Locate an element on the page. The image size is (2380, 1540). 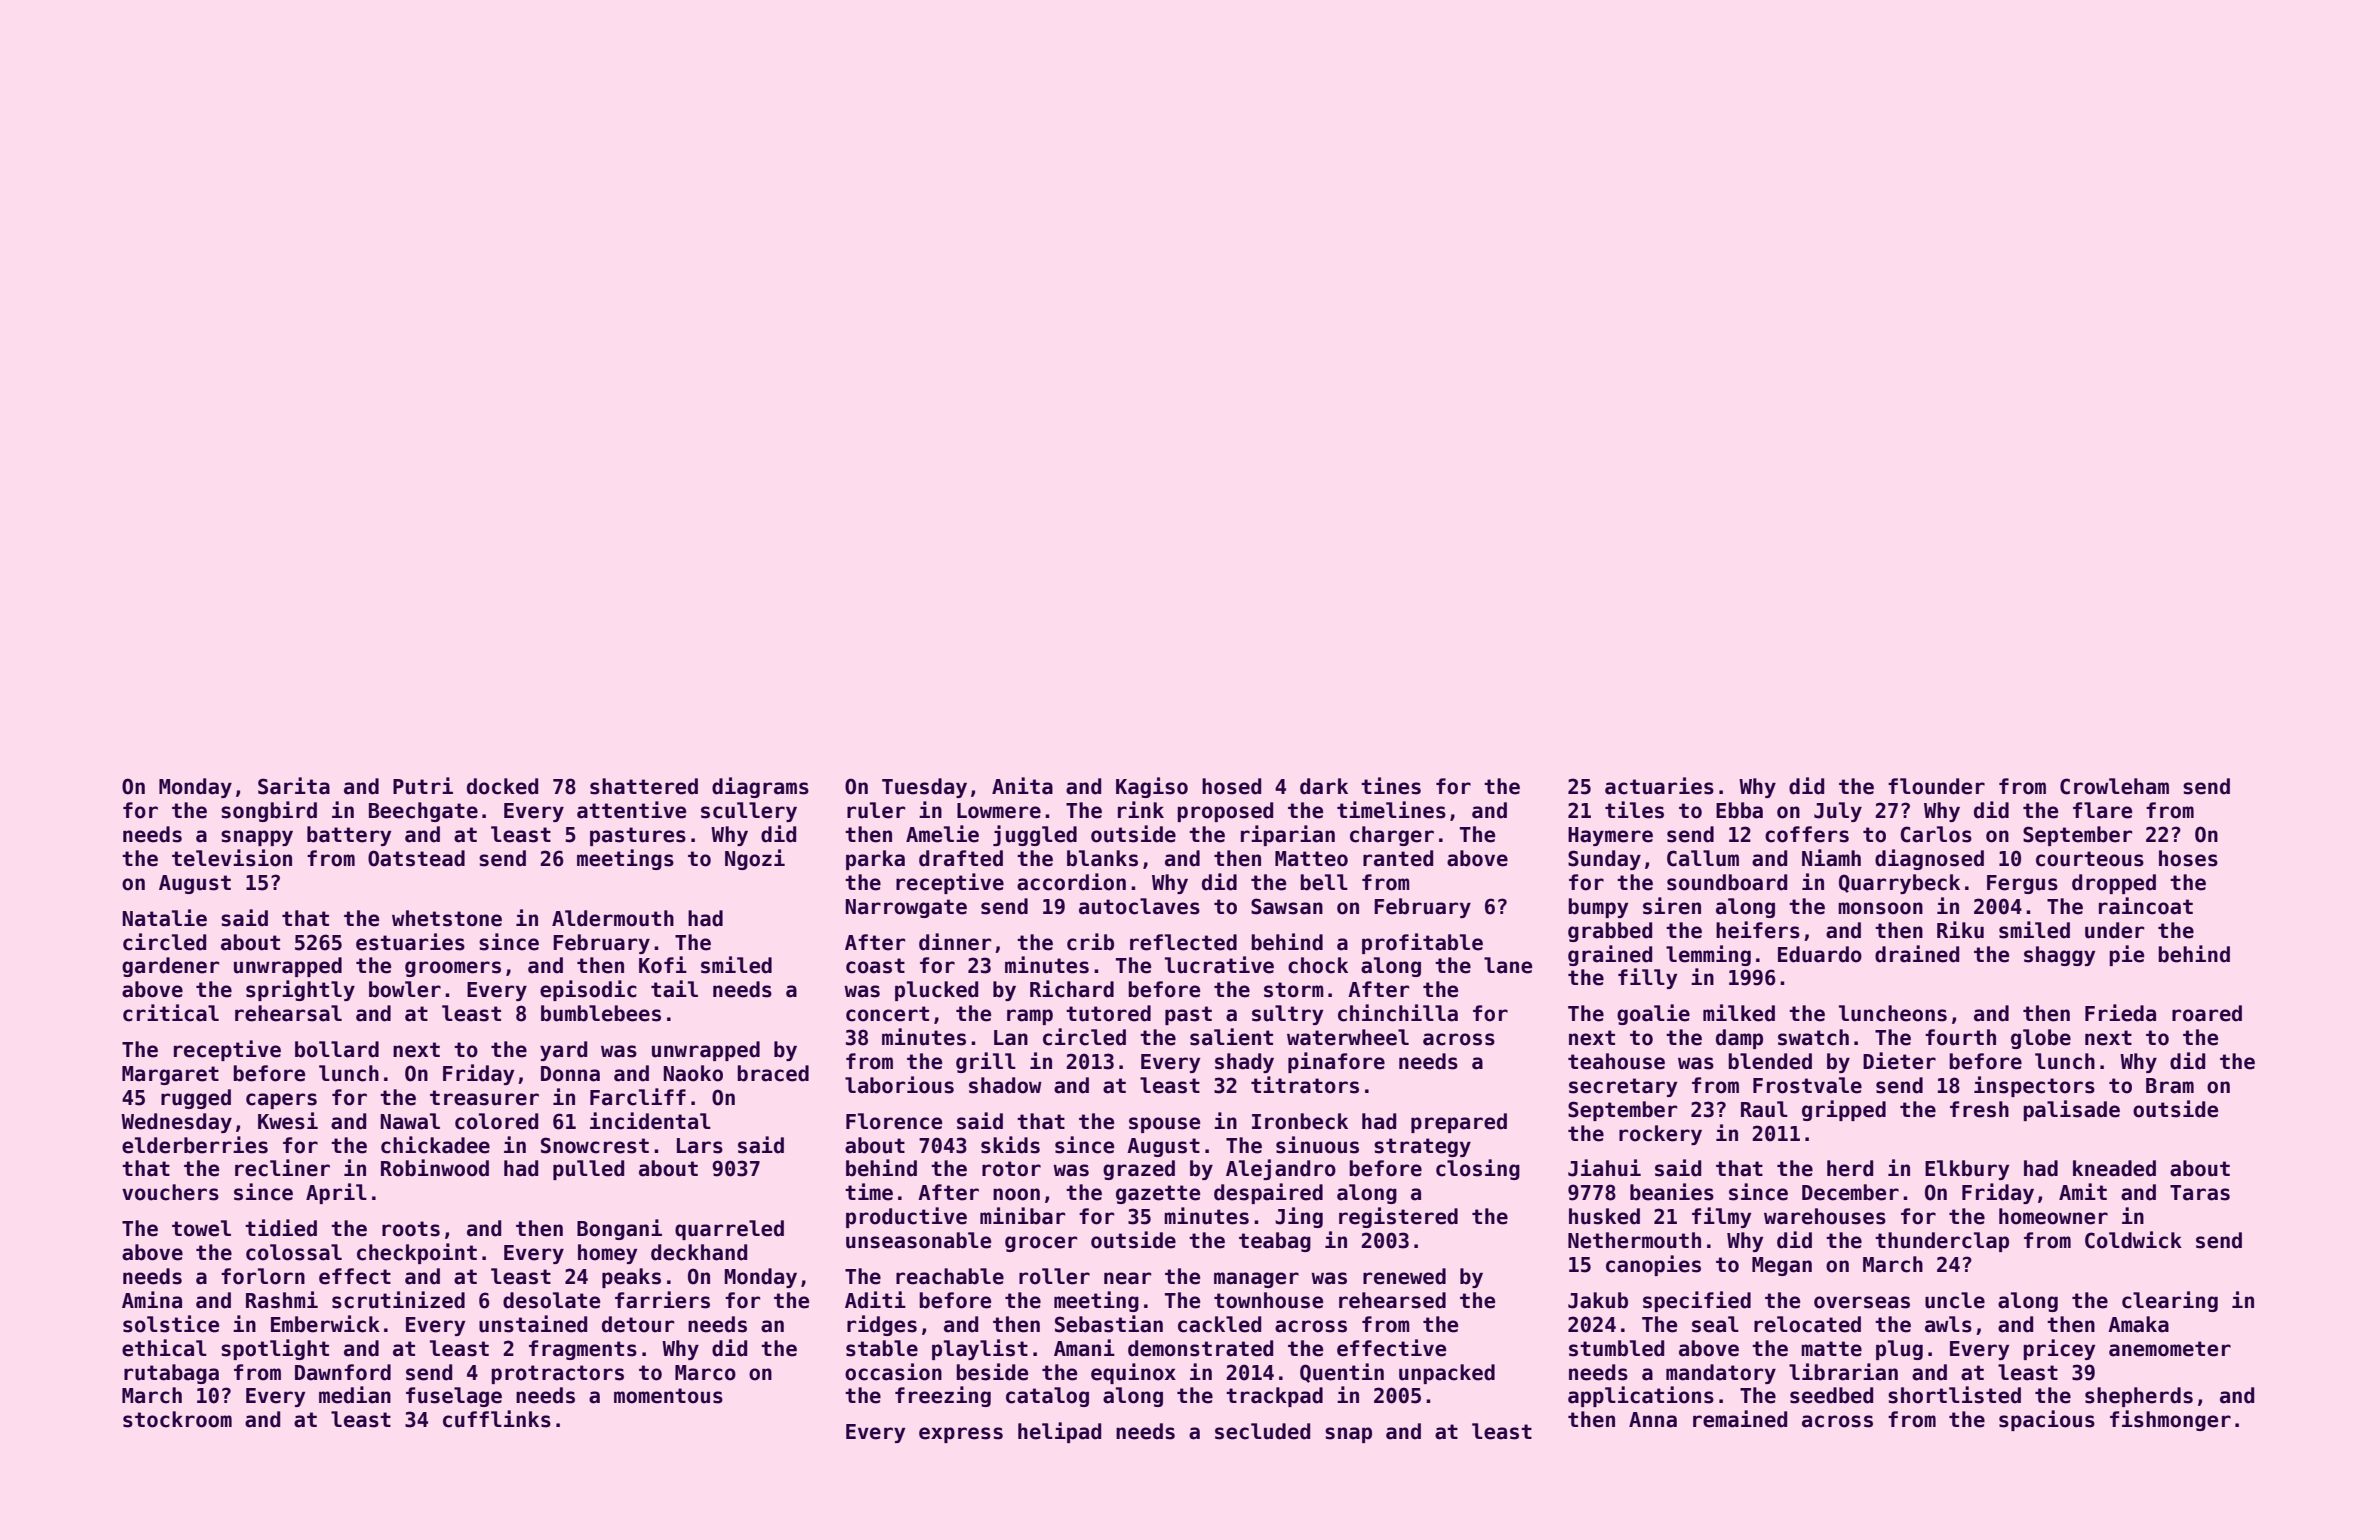
fourth is located at coordinates (1960, 1037).
